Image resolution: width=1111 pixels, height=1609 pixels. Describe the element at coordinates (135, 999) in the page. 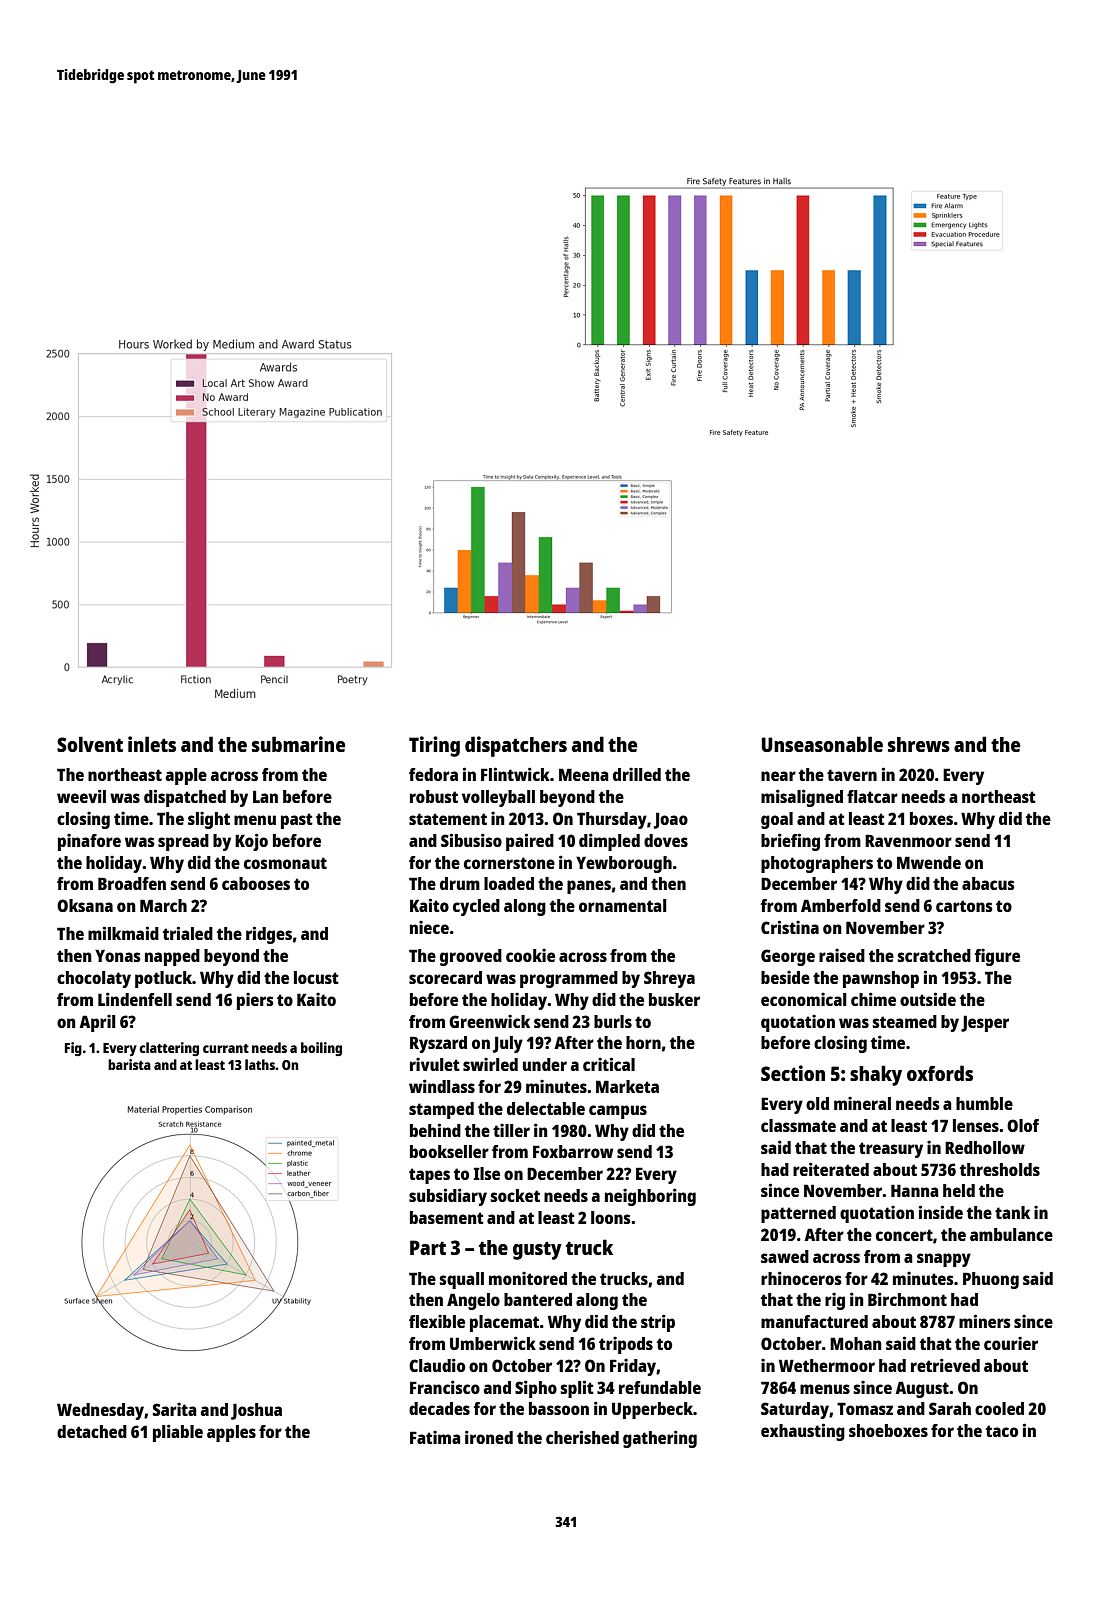

I see `Lindenfell` at that location.
